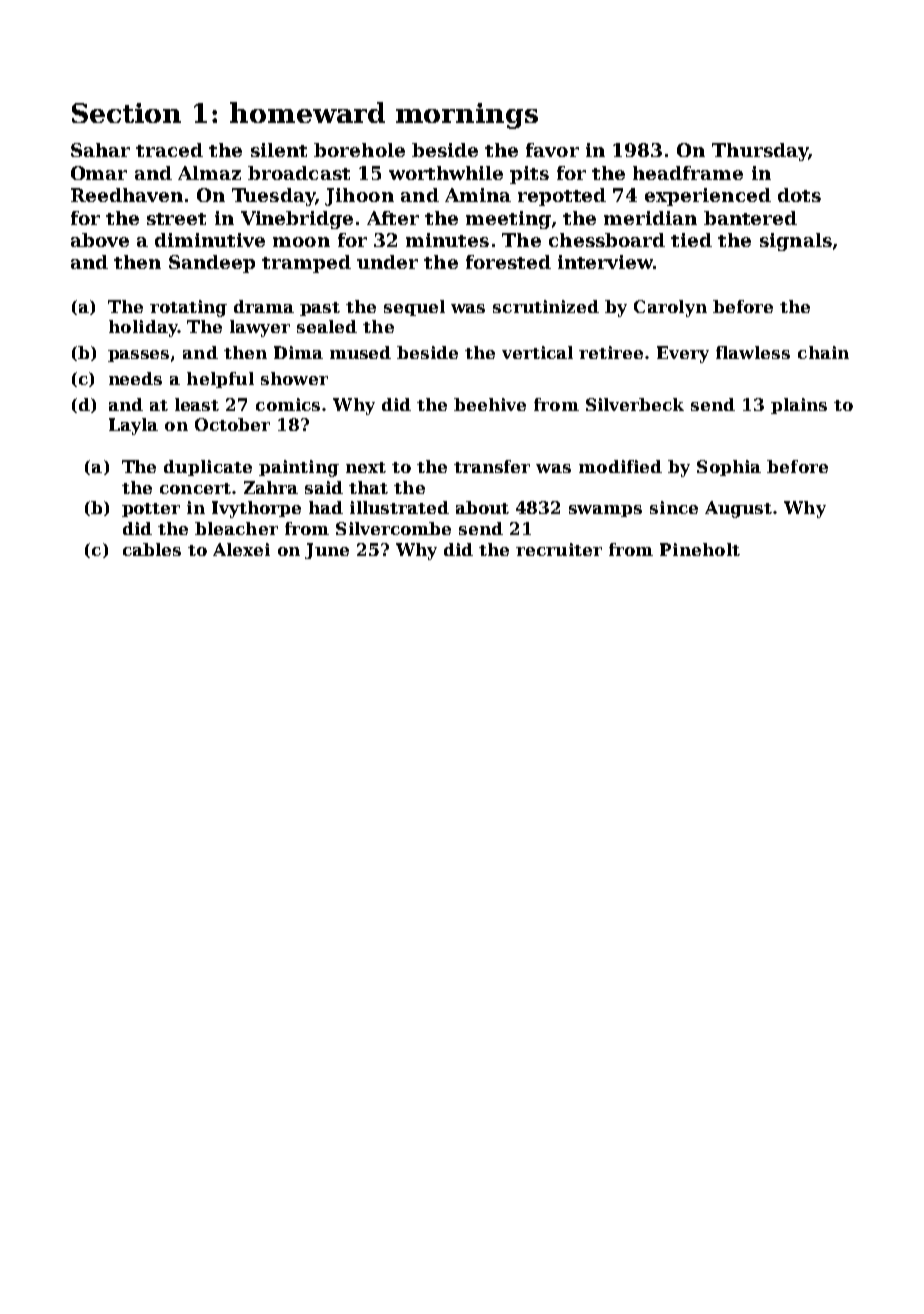 This screenshot has width=924, height=1314. What do you see at coordinates (307, 112) in the screenshot?
I see `homeward` at bounding box center [307, 112].
